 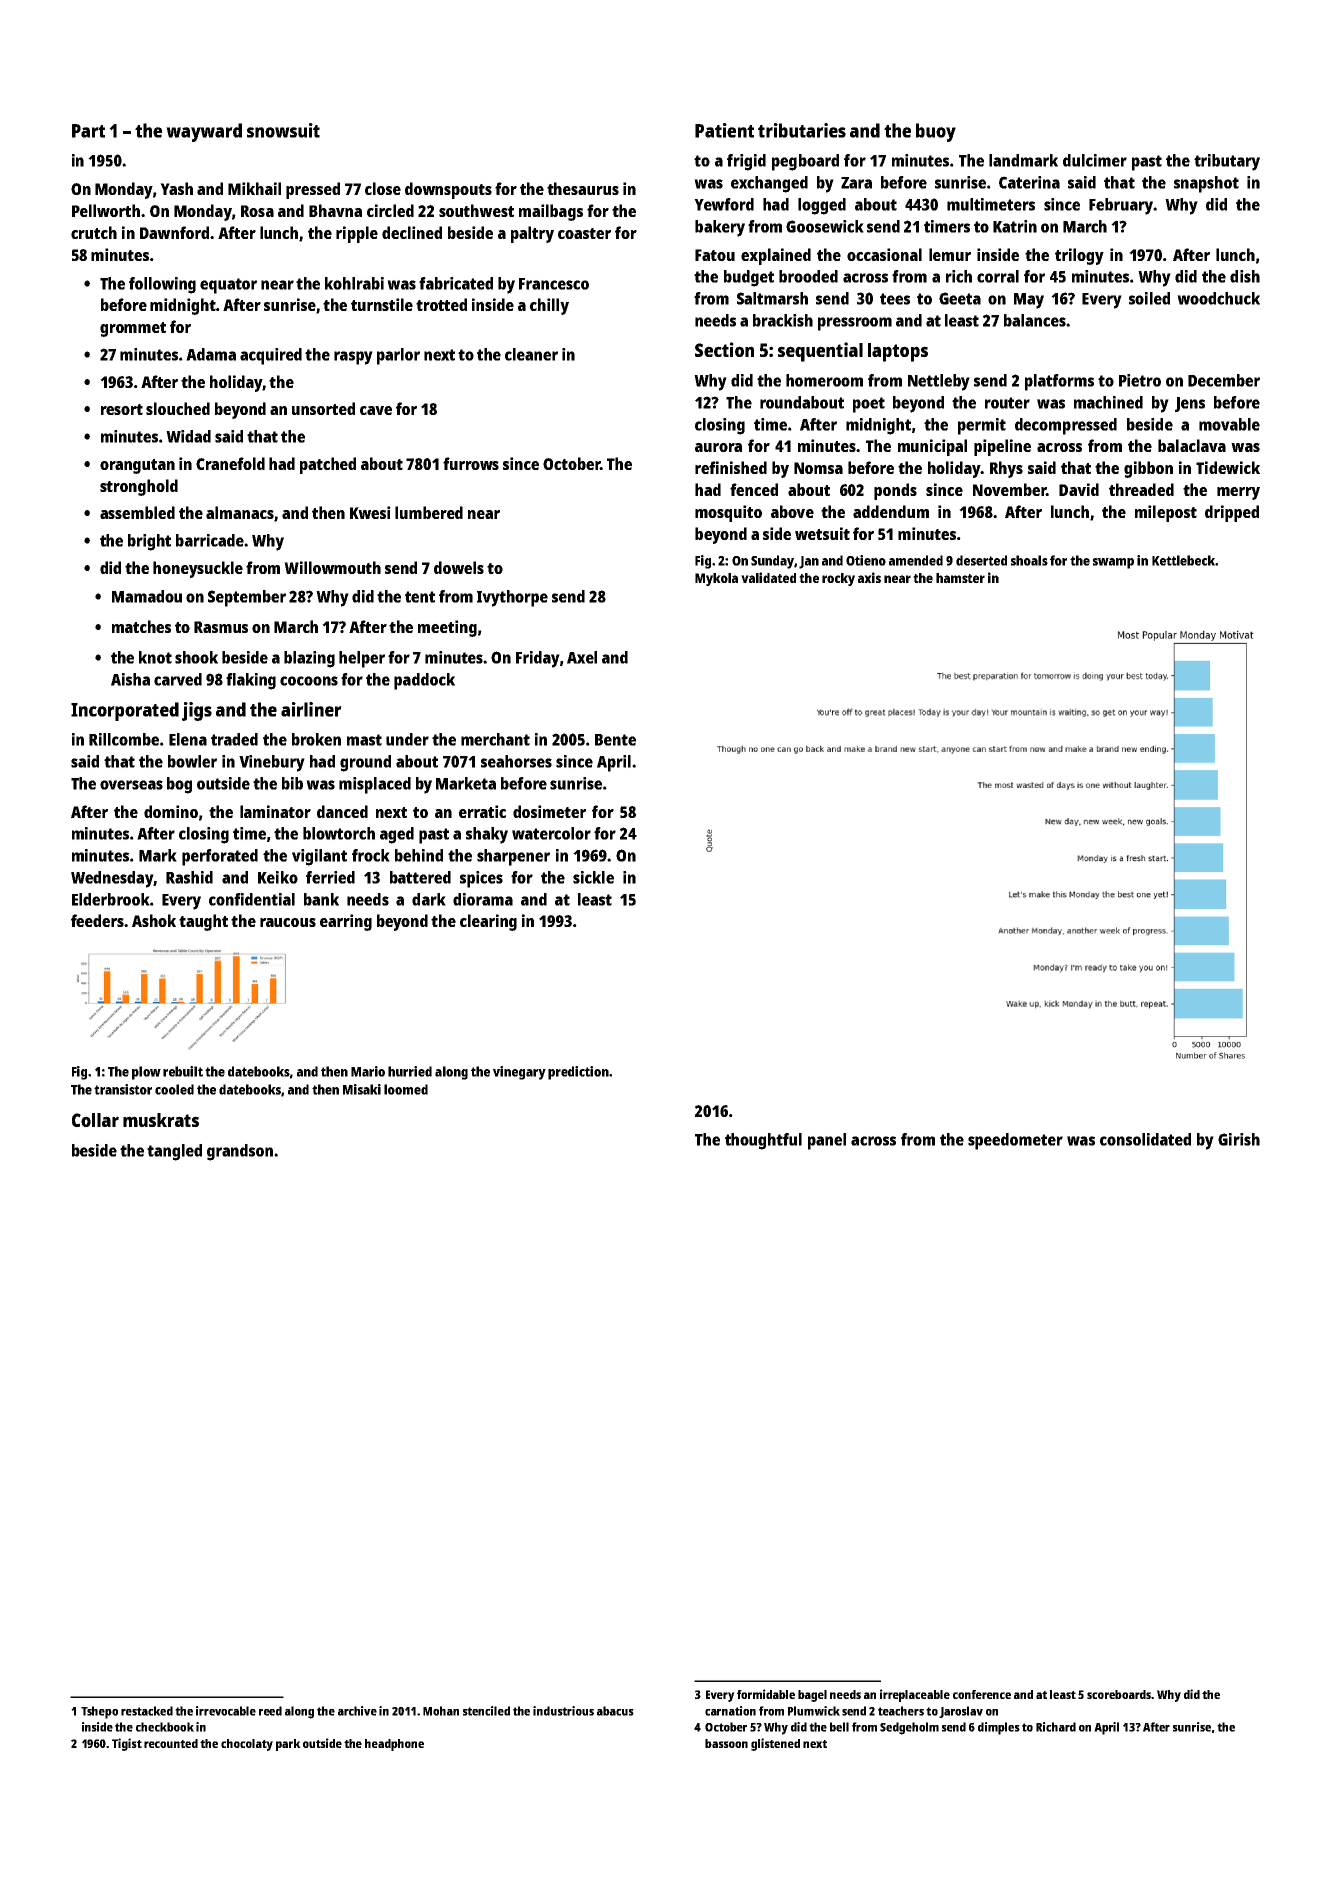 I want to click on Girish, so click(x=1239, y=1139).
